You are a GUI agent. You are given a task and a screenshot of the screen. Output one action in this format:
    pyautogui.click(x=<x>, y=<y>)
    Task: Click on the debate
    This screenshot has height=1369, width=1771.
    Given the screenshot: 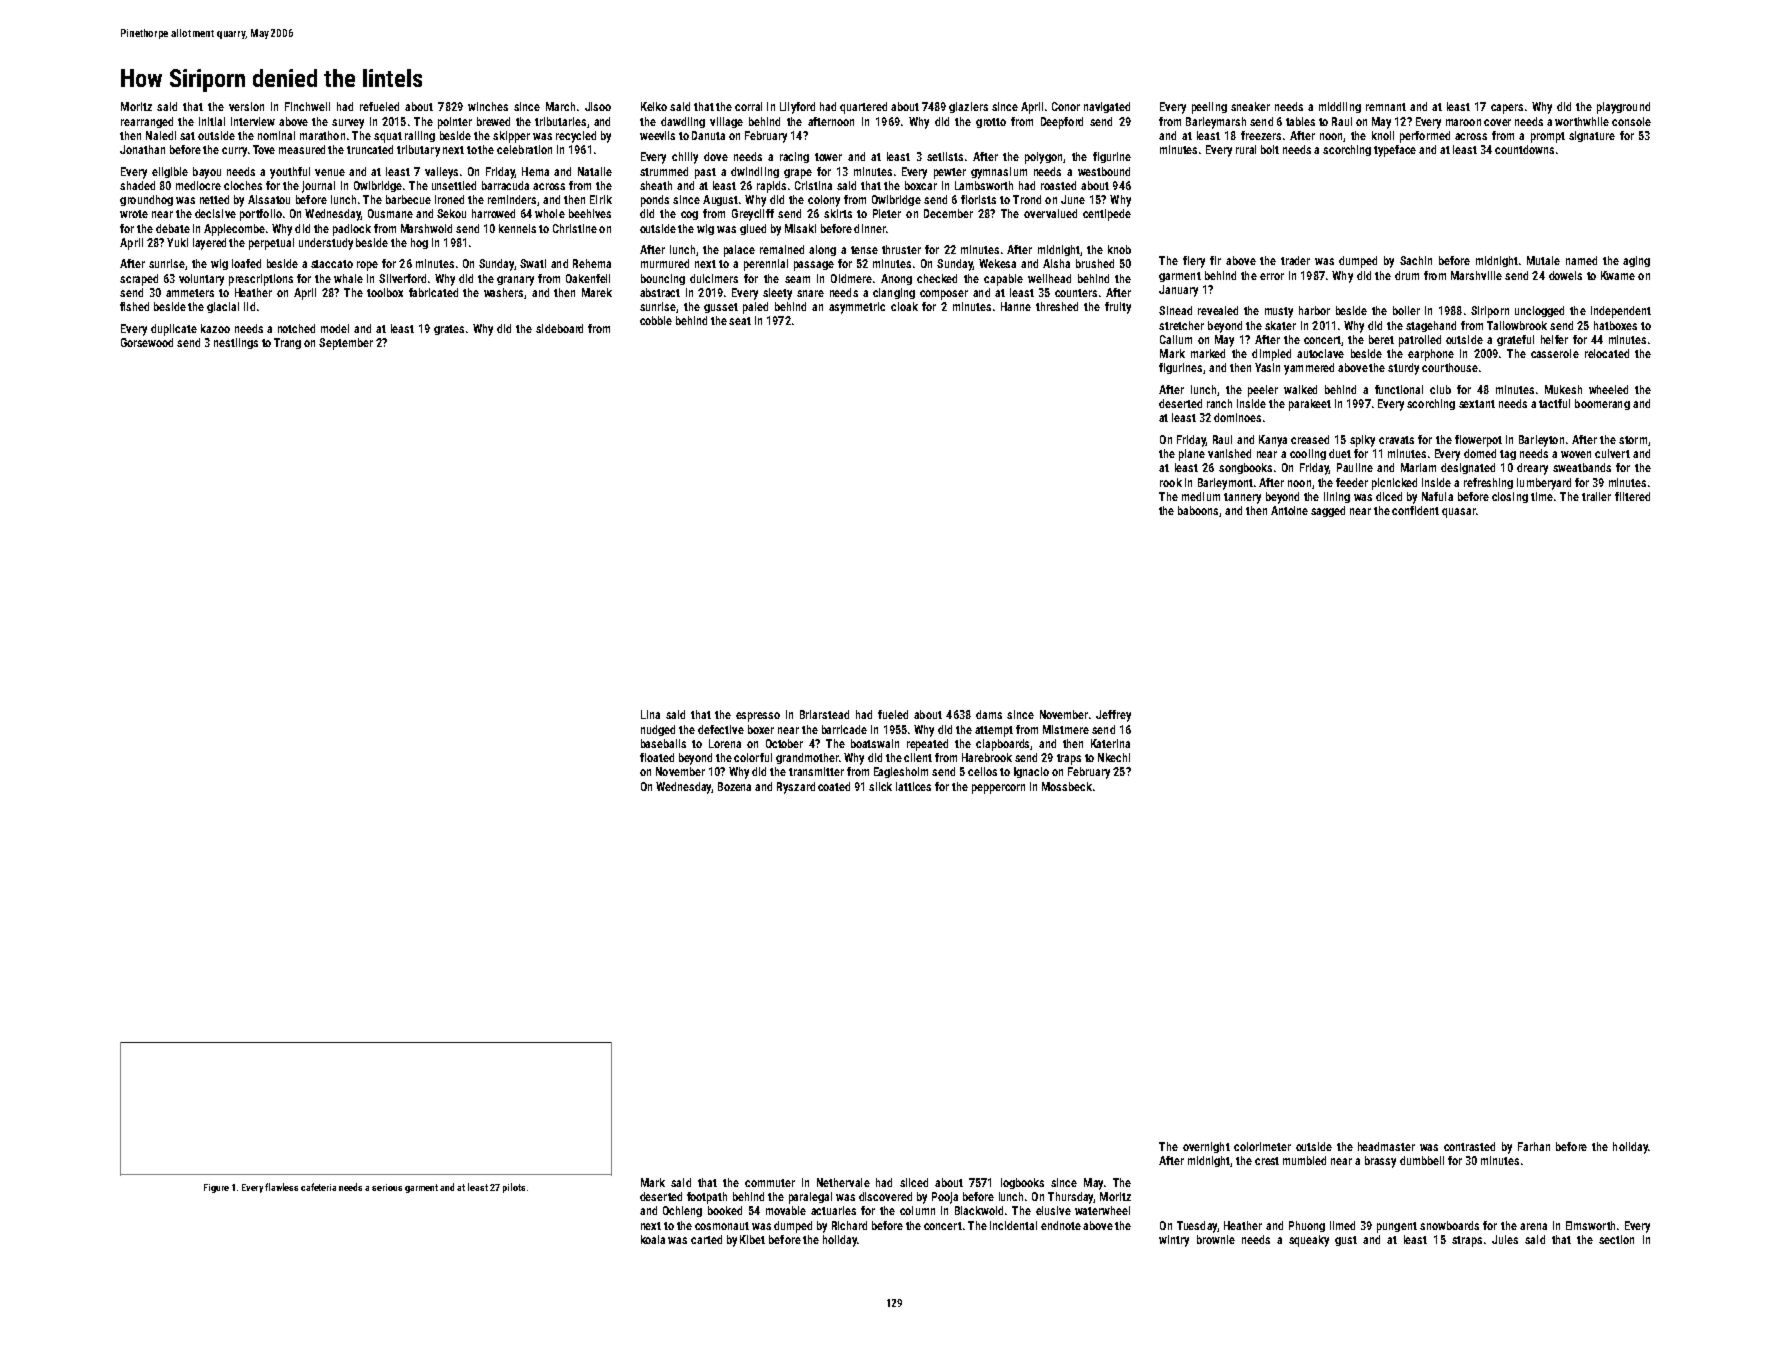 What is the action you would take?
    pyautogui.click(x=173, y=228)
